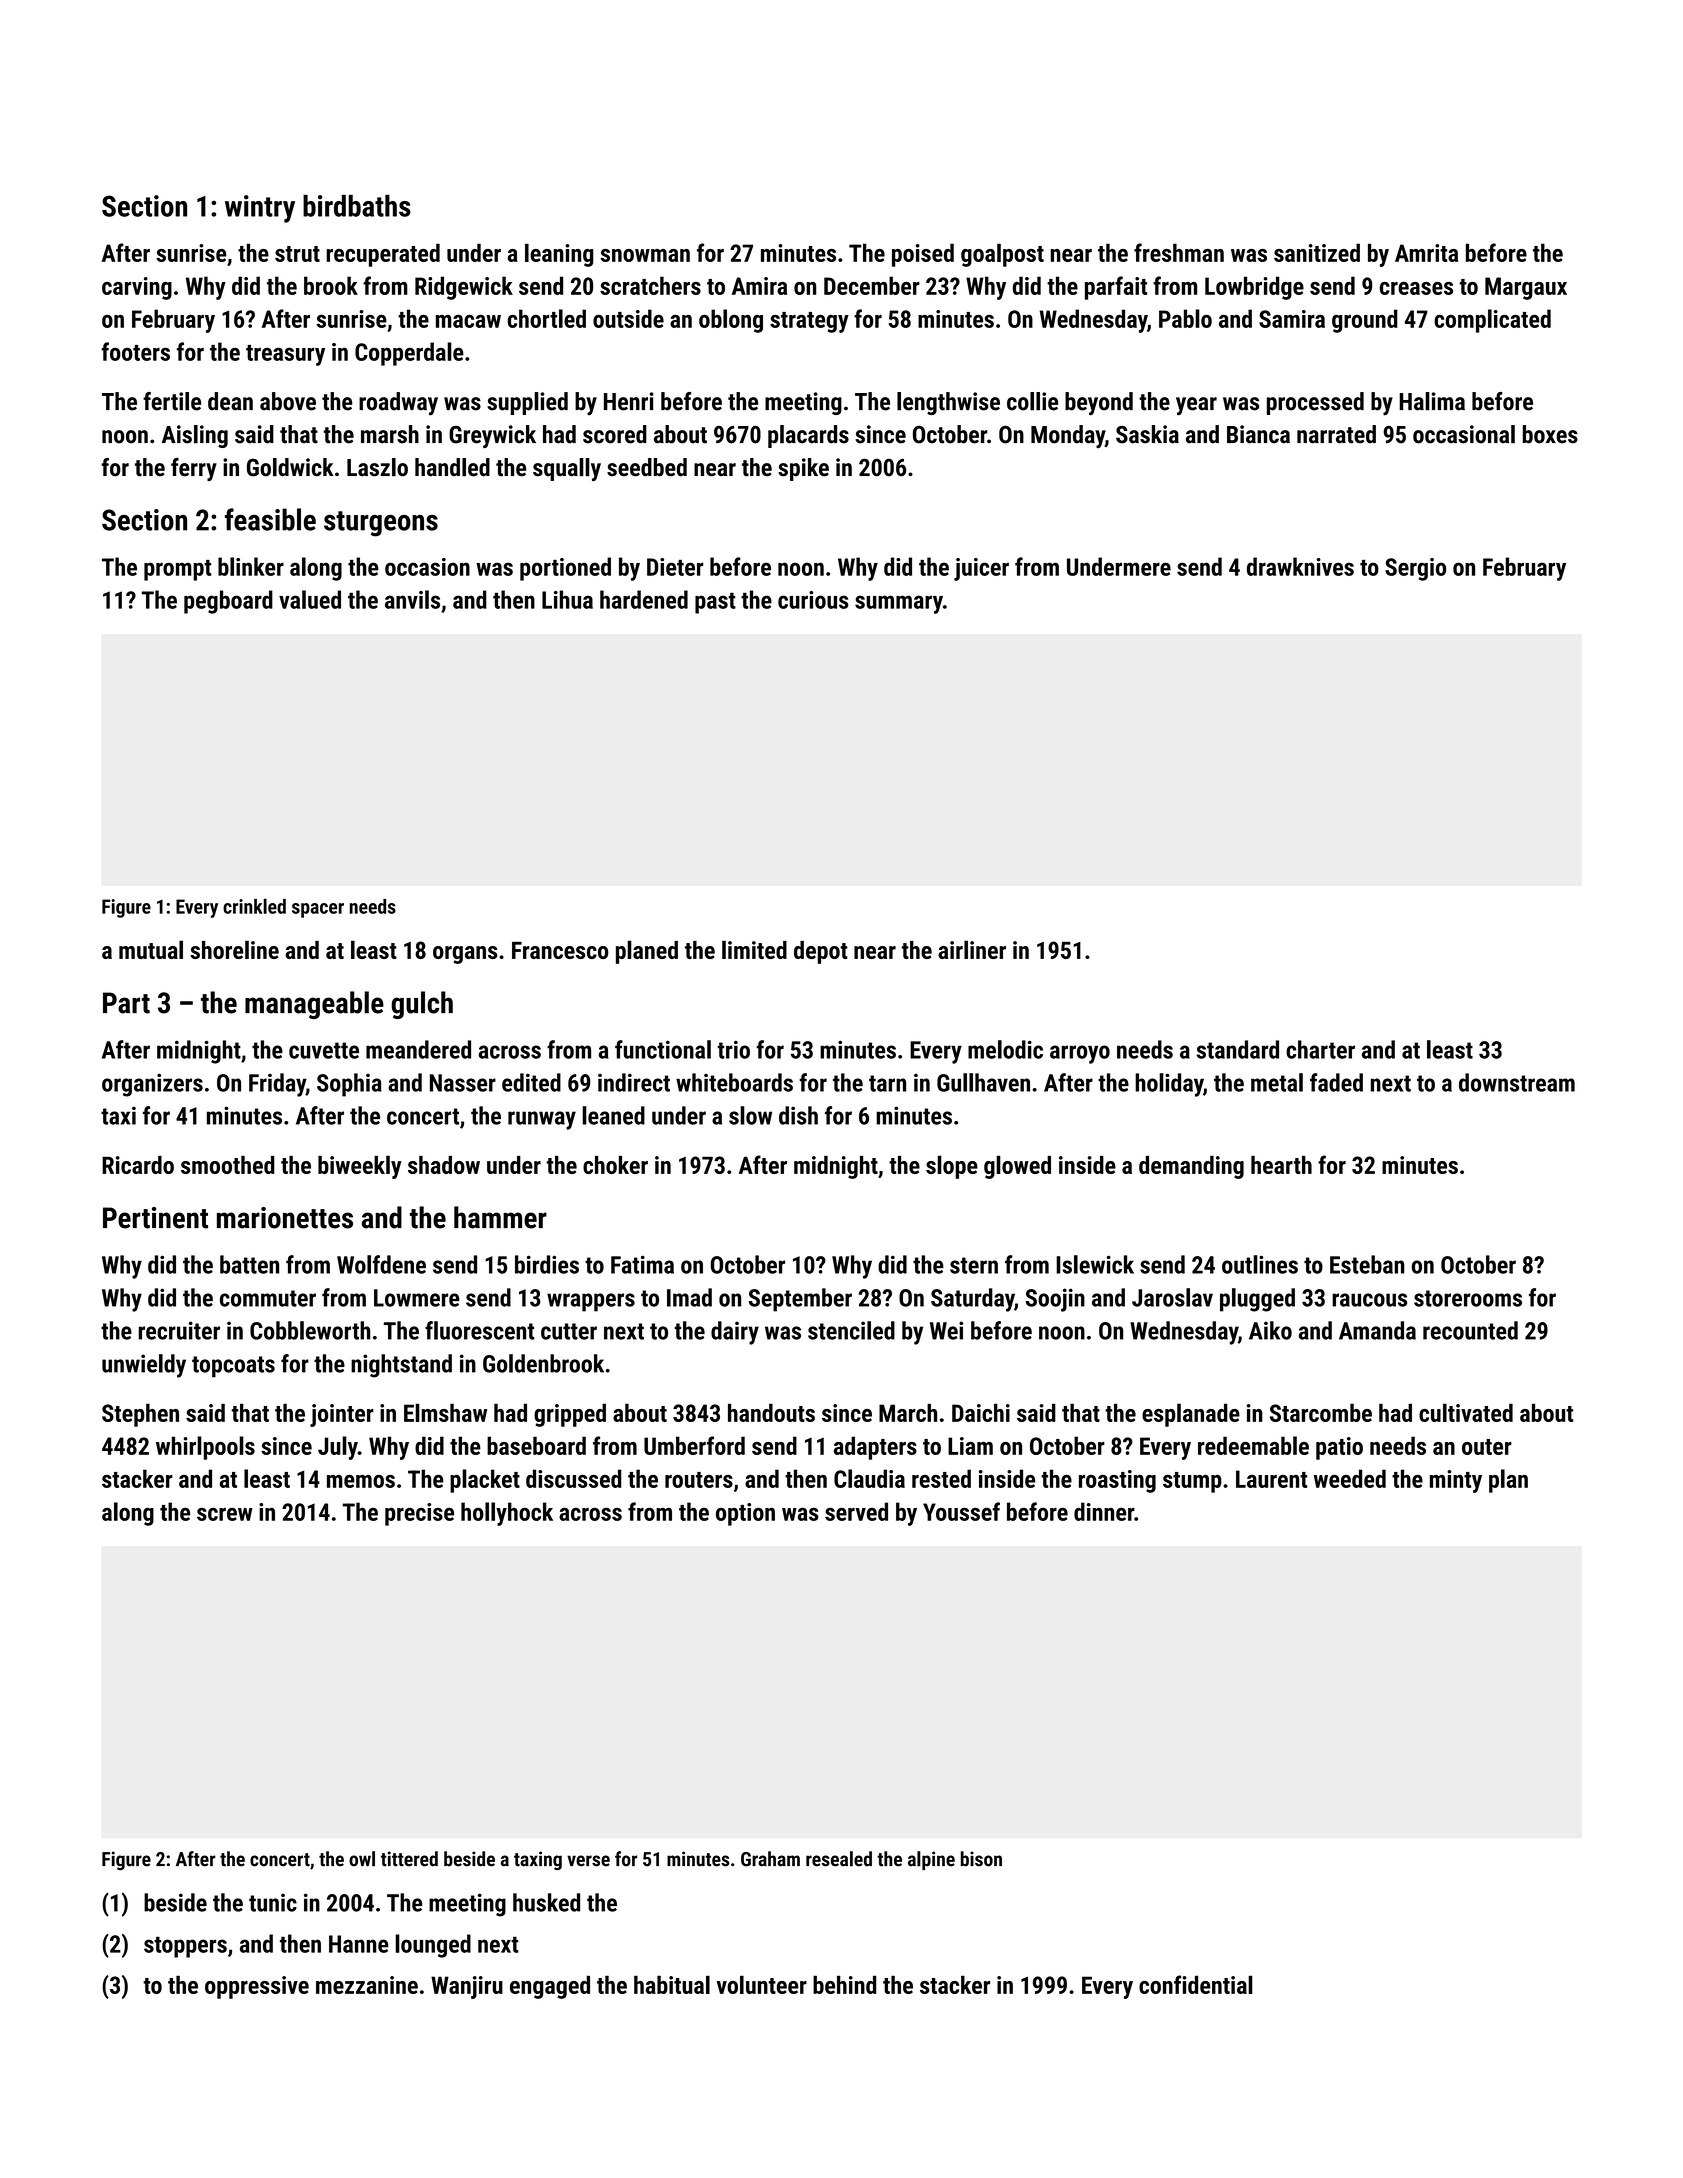  Describe the element at coordinates (1017, 1167) in the image. I see `glowed` at that location.
